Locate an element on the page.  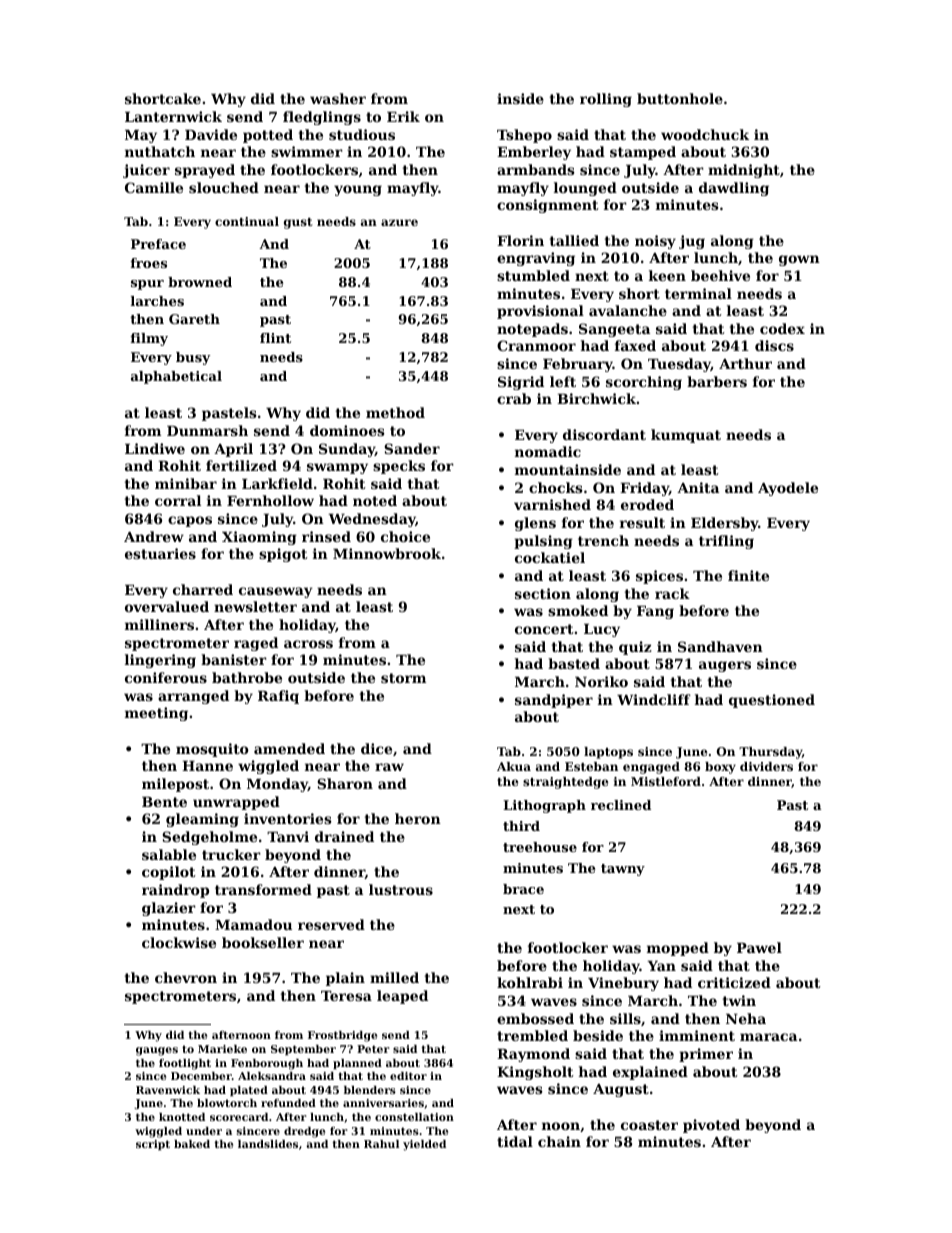
Camille is located at coordinates (154, 187).
